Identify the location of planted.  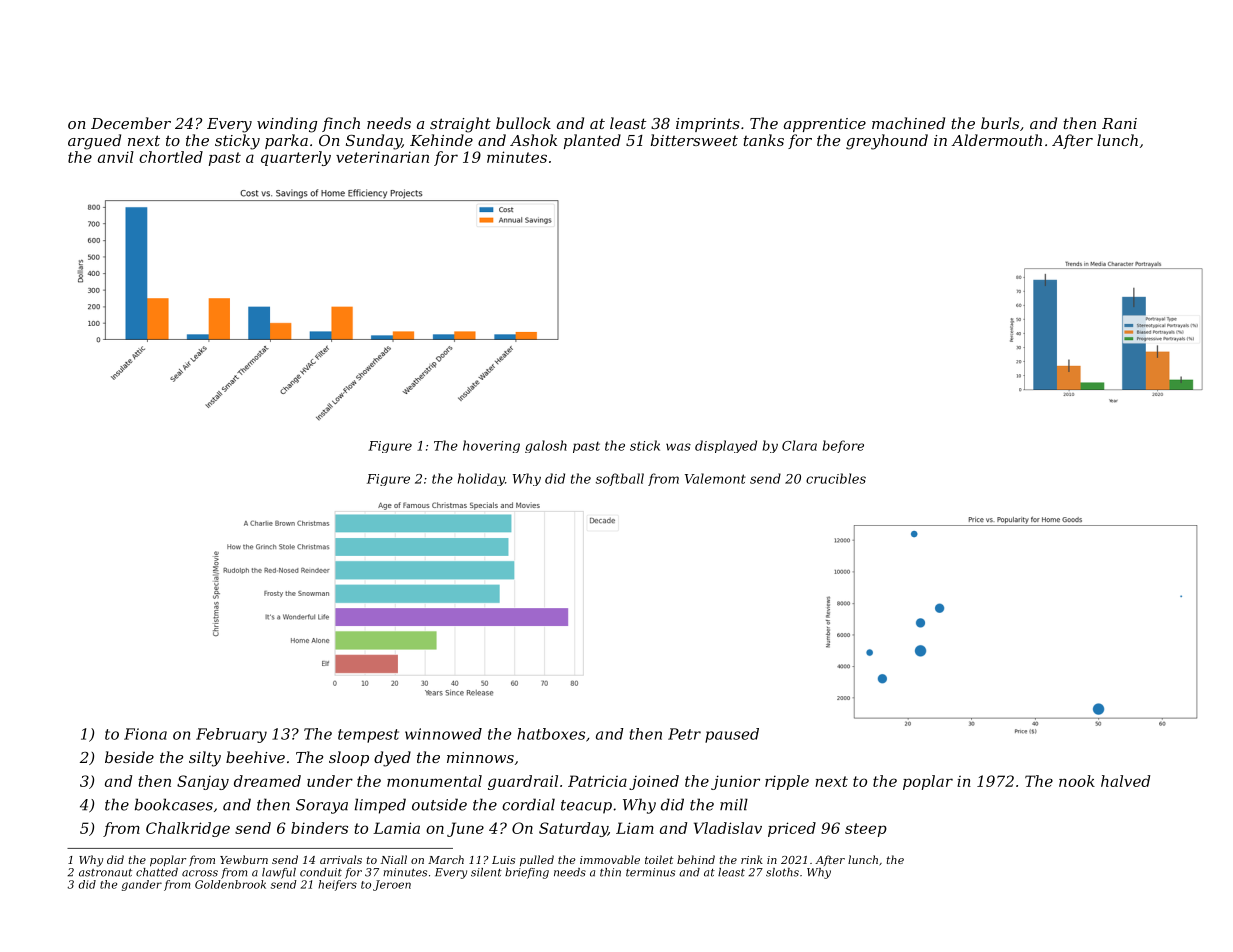
(592, 141).
